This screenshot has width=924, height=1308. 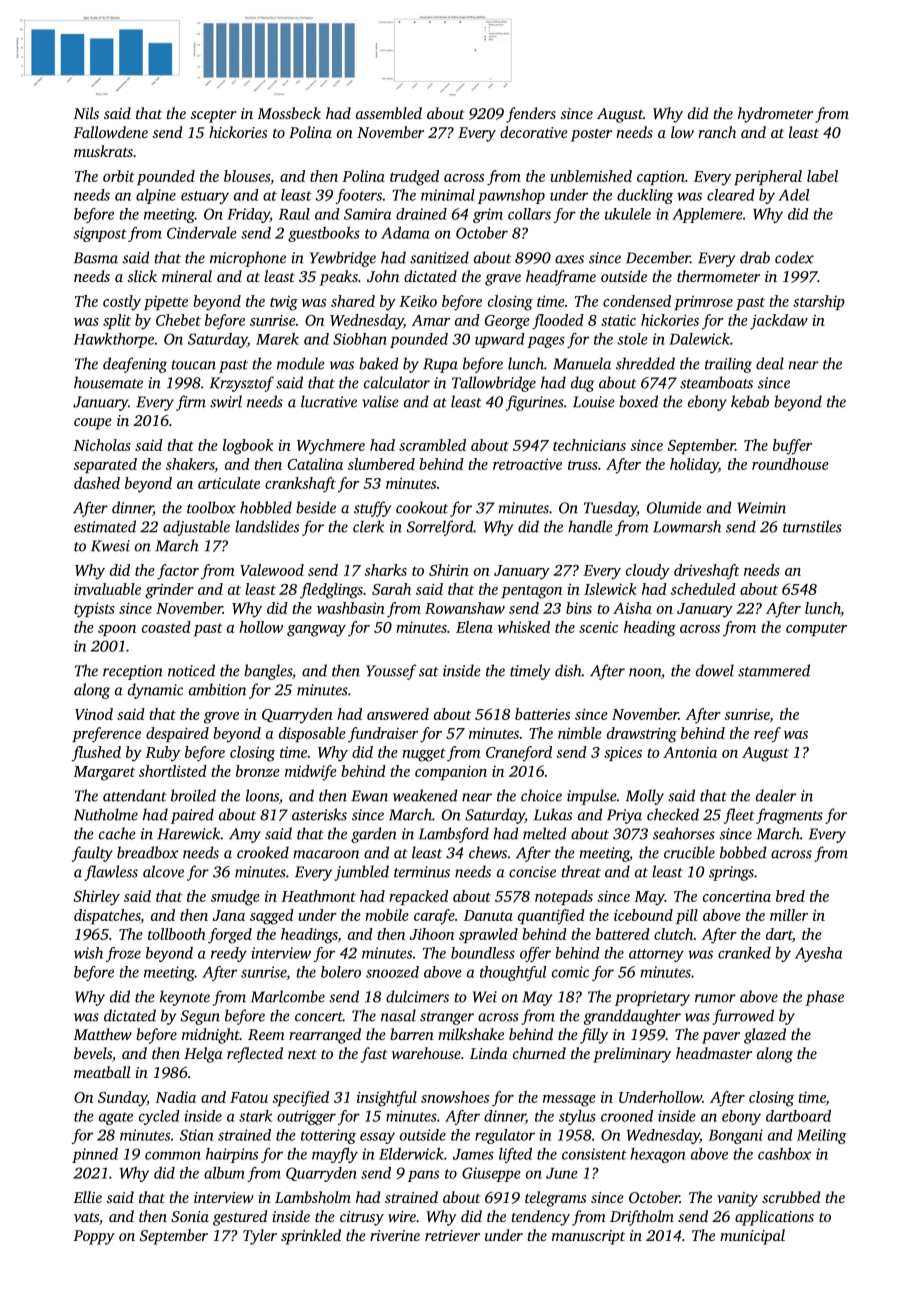 I want to click on phase, so click(x=824, y=998).
